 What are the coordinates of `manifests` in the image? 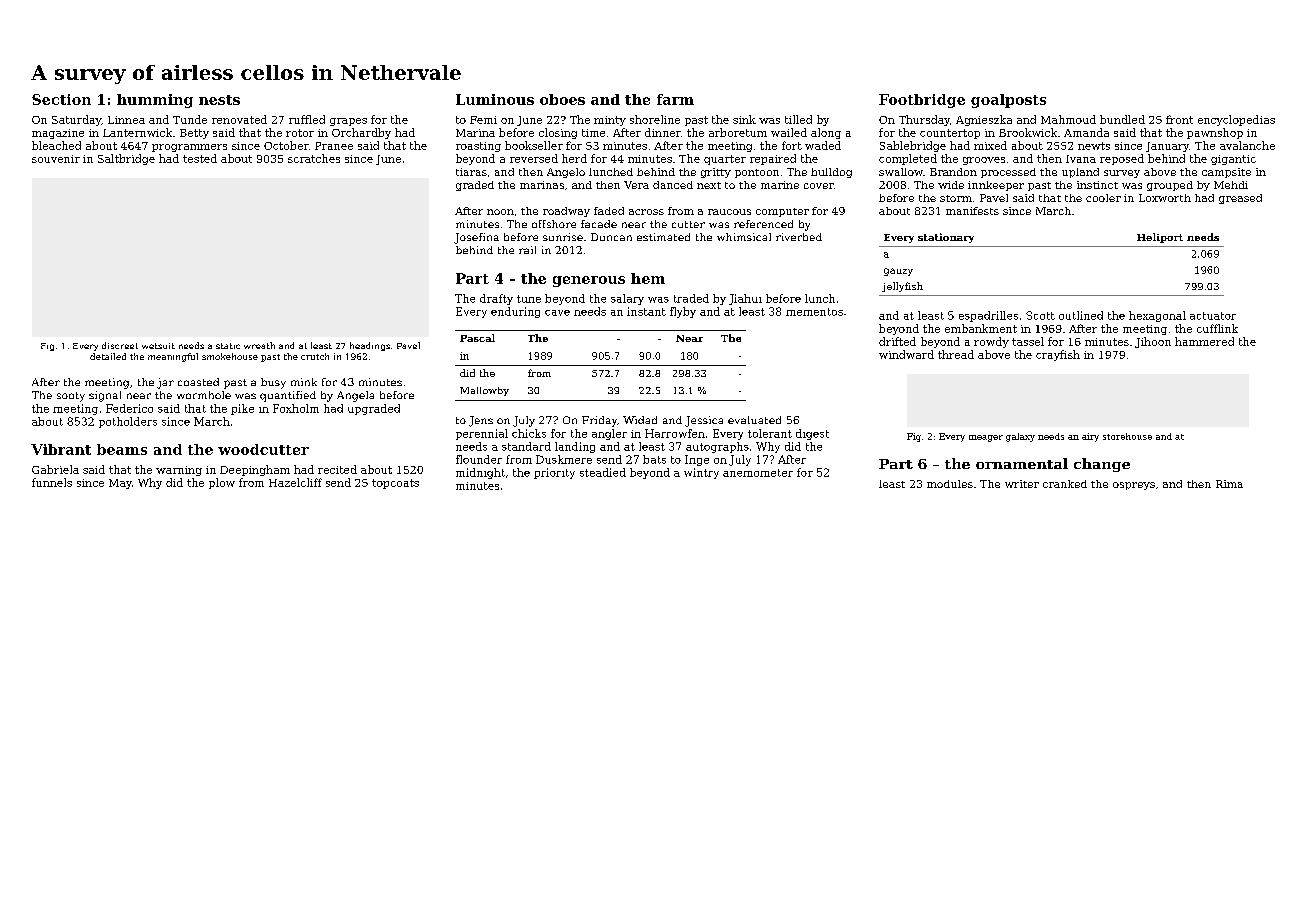 It's located at (972, 211).
